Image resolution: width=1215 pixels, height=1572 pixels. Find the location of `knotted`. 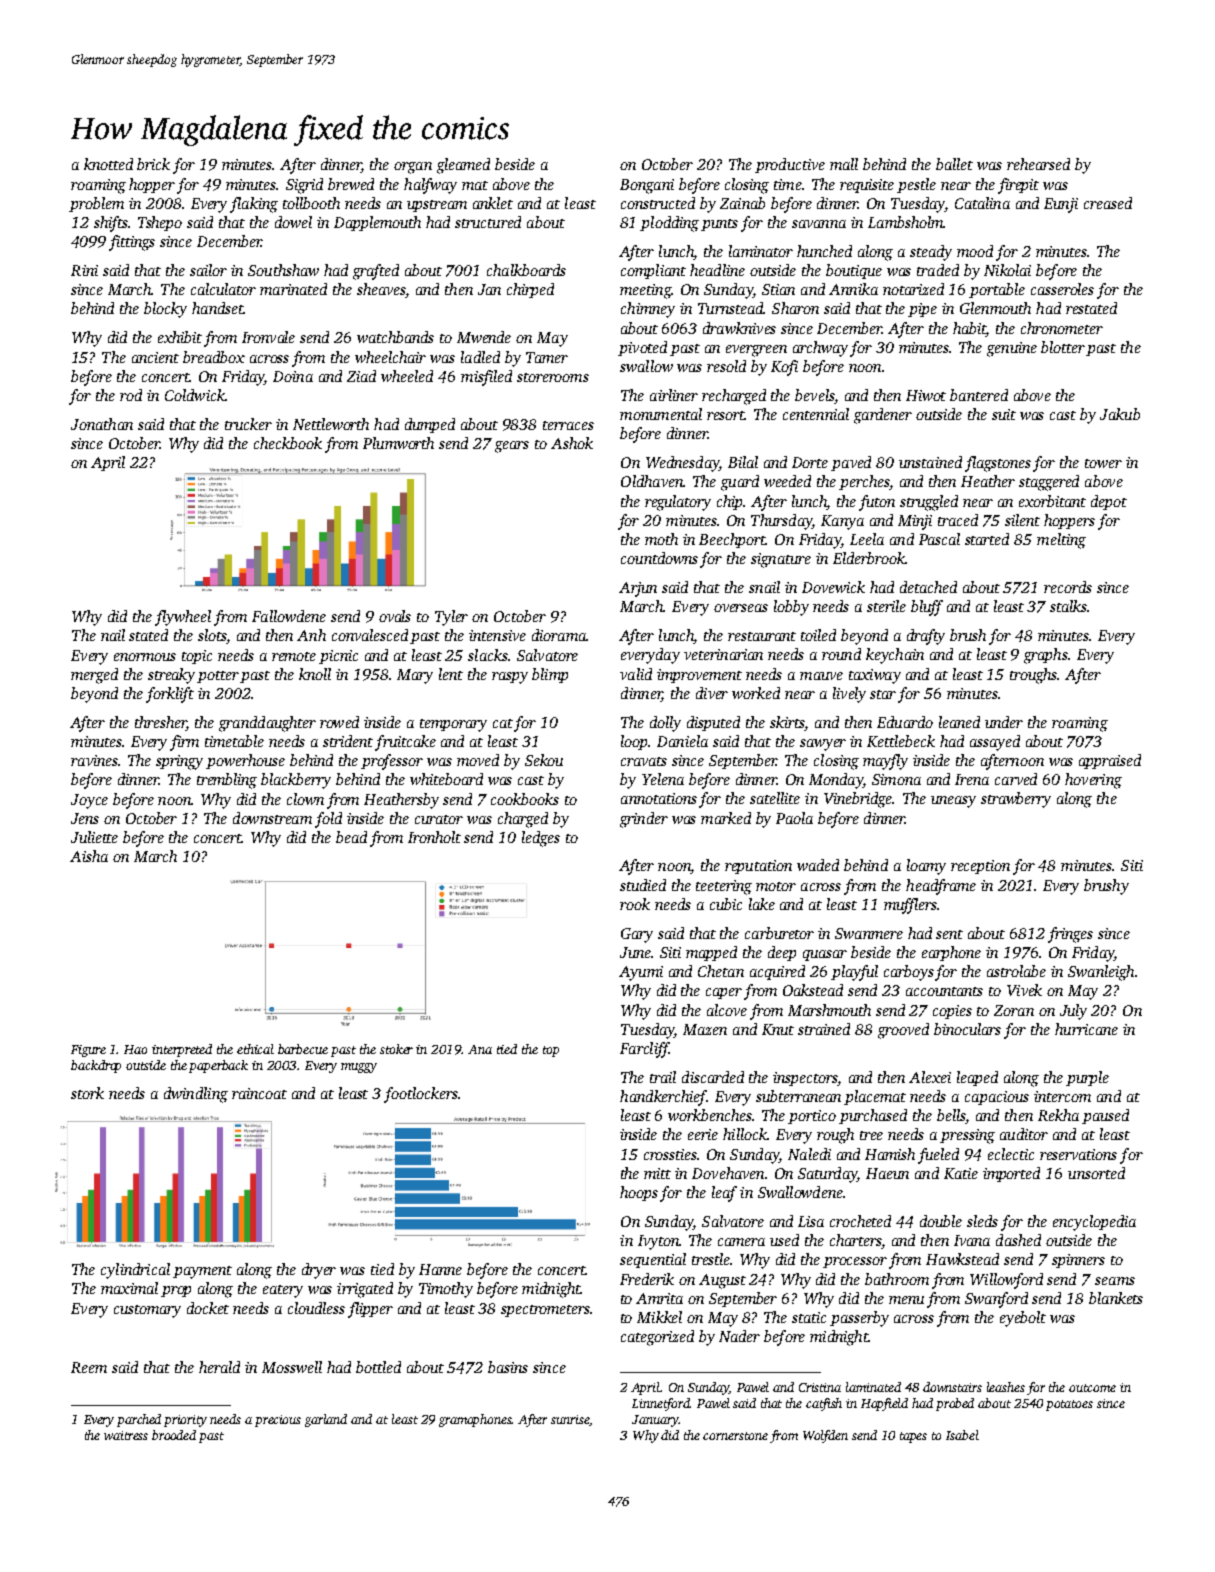

knotted is located at coordinates (108, 164).
